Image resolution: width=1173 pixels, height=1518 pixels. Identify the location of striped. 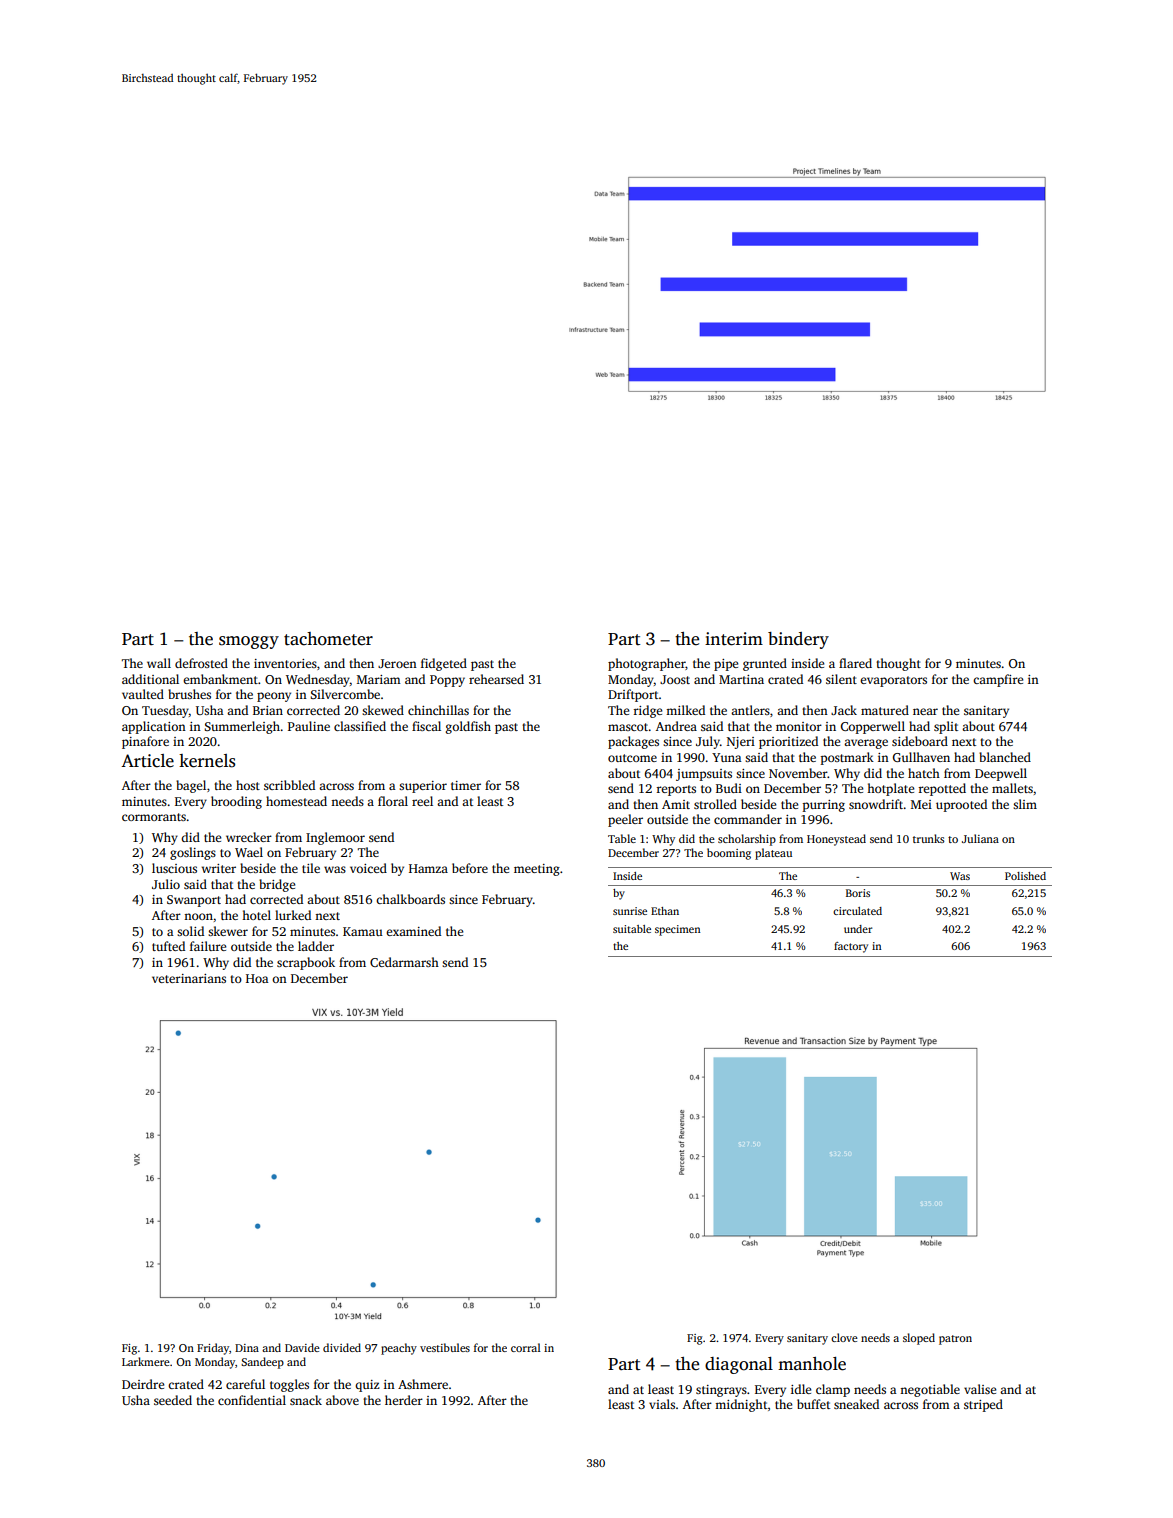
(983, 1405).
